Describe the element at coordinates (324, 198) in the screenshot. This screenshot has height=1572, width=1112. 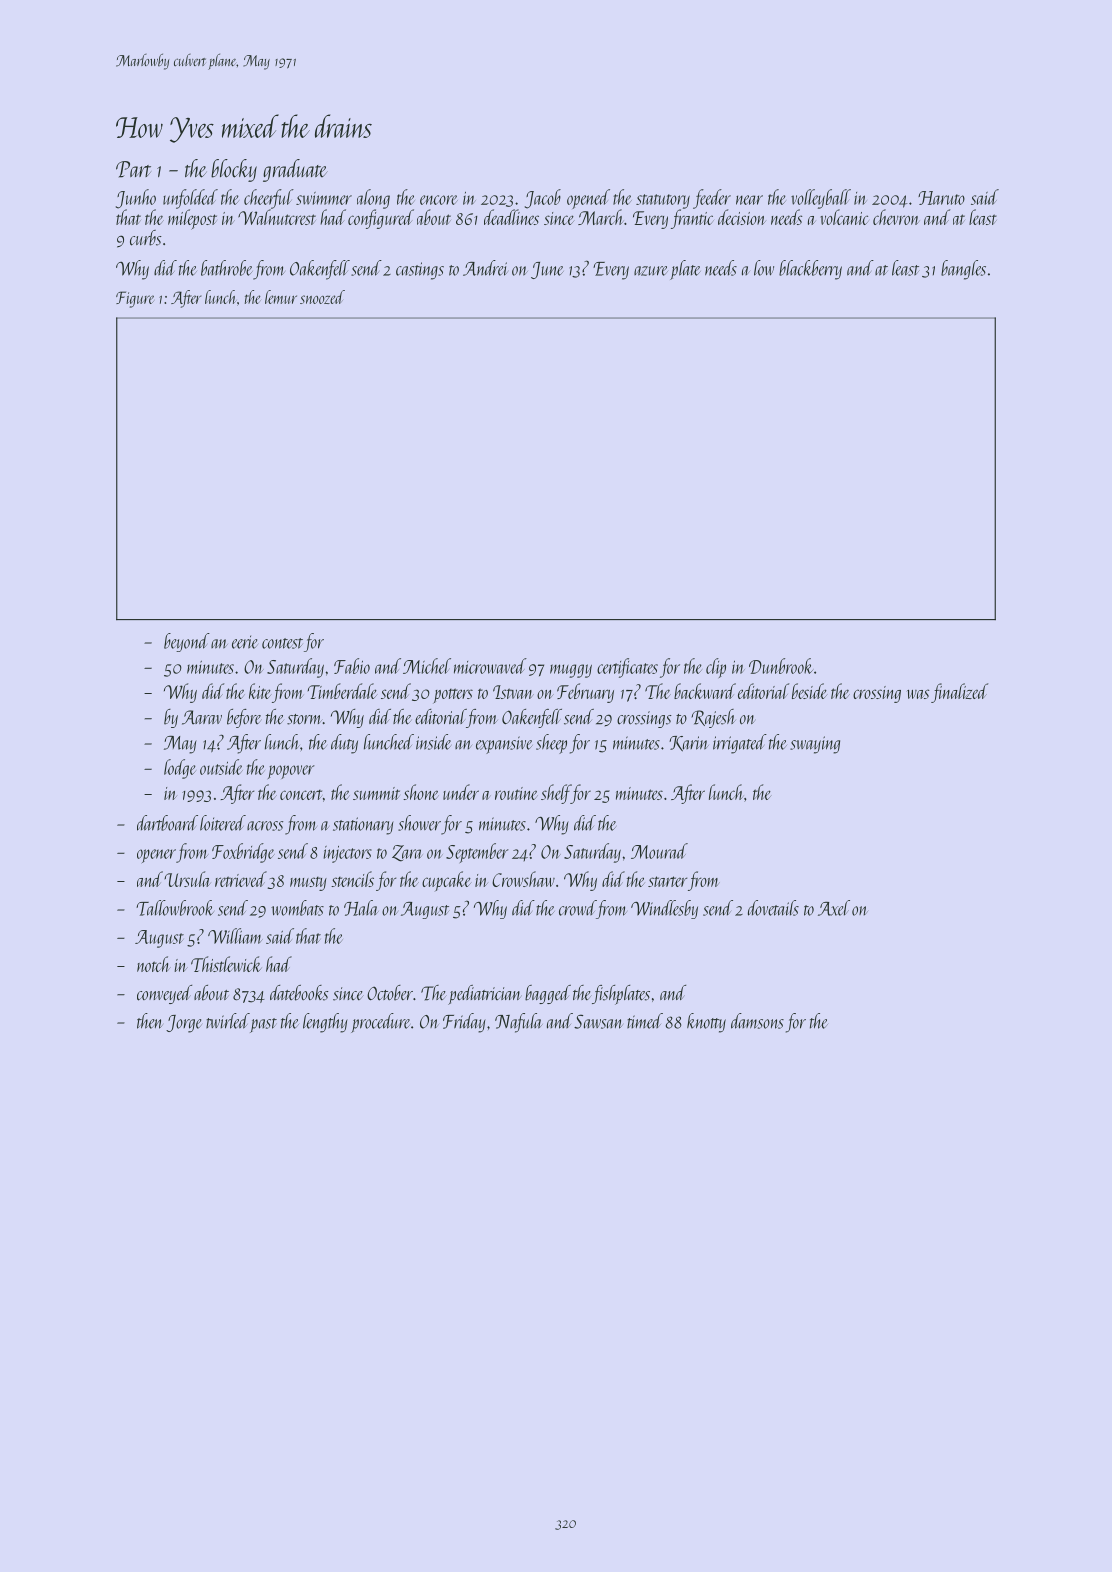
I see `swimmer` at that location.
